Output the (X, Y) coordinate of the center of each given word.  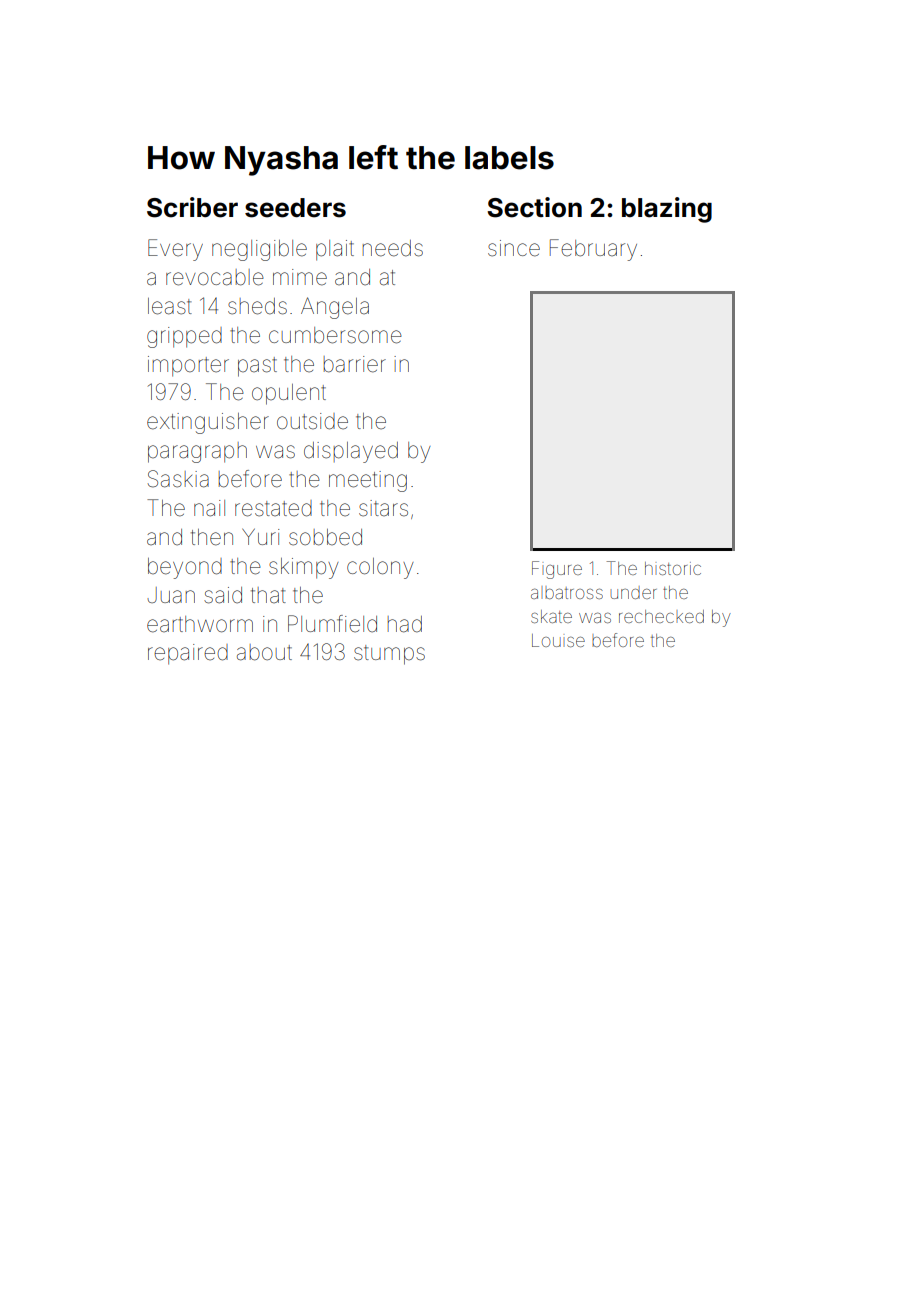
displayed (351, 452)
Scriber (192, 207)
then (212, 537)
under (634, 592)
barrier (355, 364)
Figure (557, 570)
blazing (667, 210)
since (514, 248)
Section (534, 207)
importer (188, 366)
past (257, 367)
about (264, 652)
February (593, 250)
